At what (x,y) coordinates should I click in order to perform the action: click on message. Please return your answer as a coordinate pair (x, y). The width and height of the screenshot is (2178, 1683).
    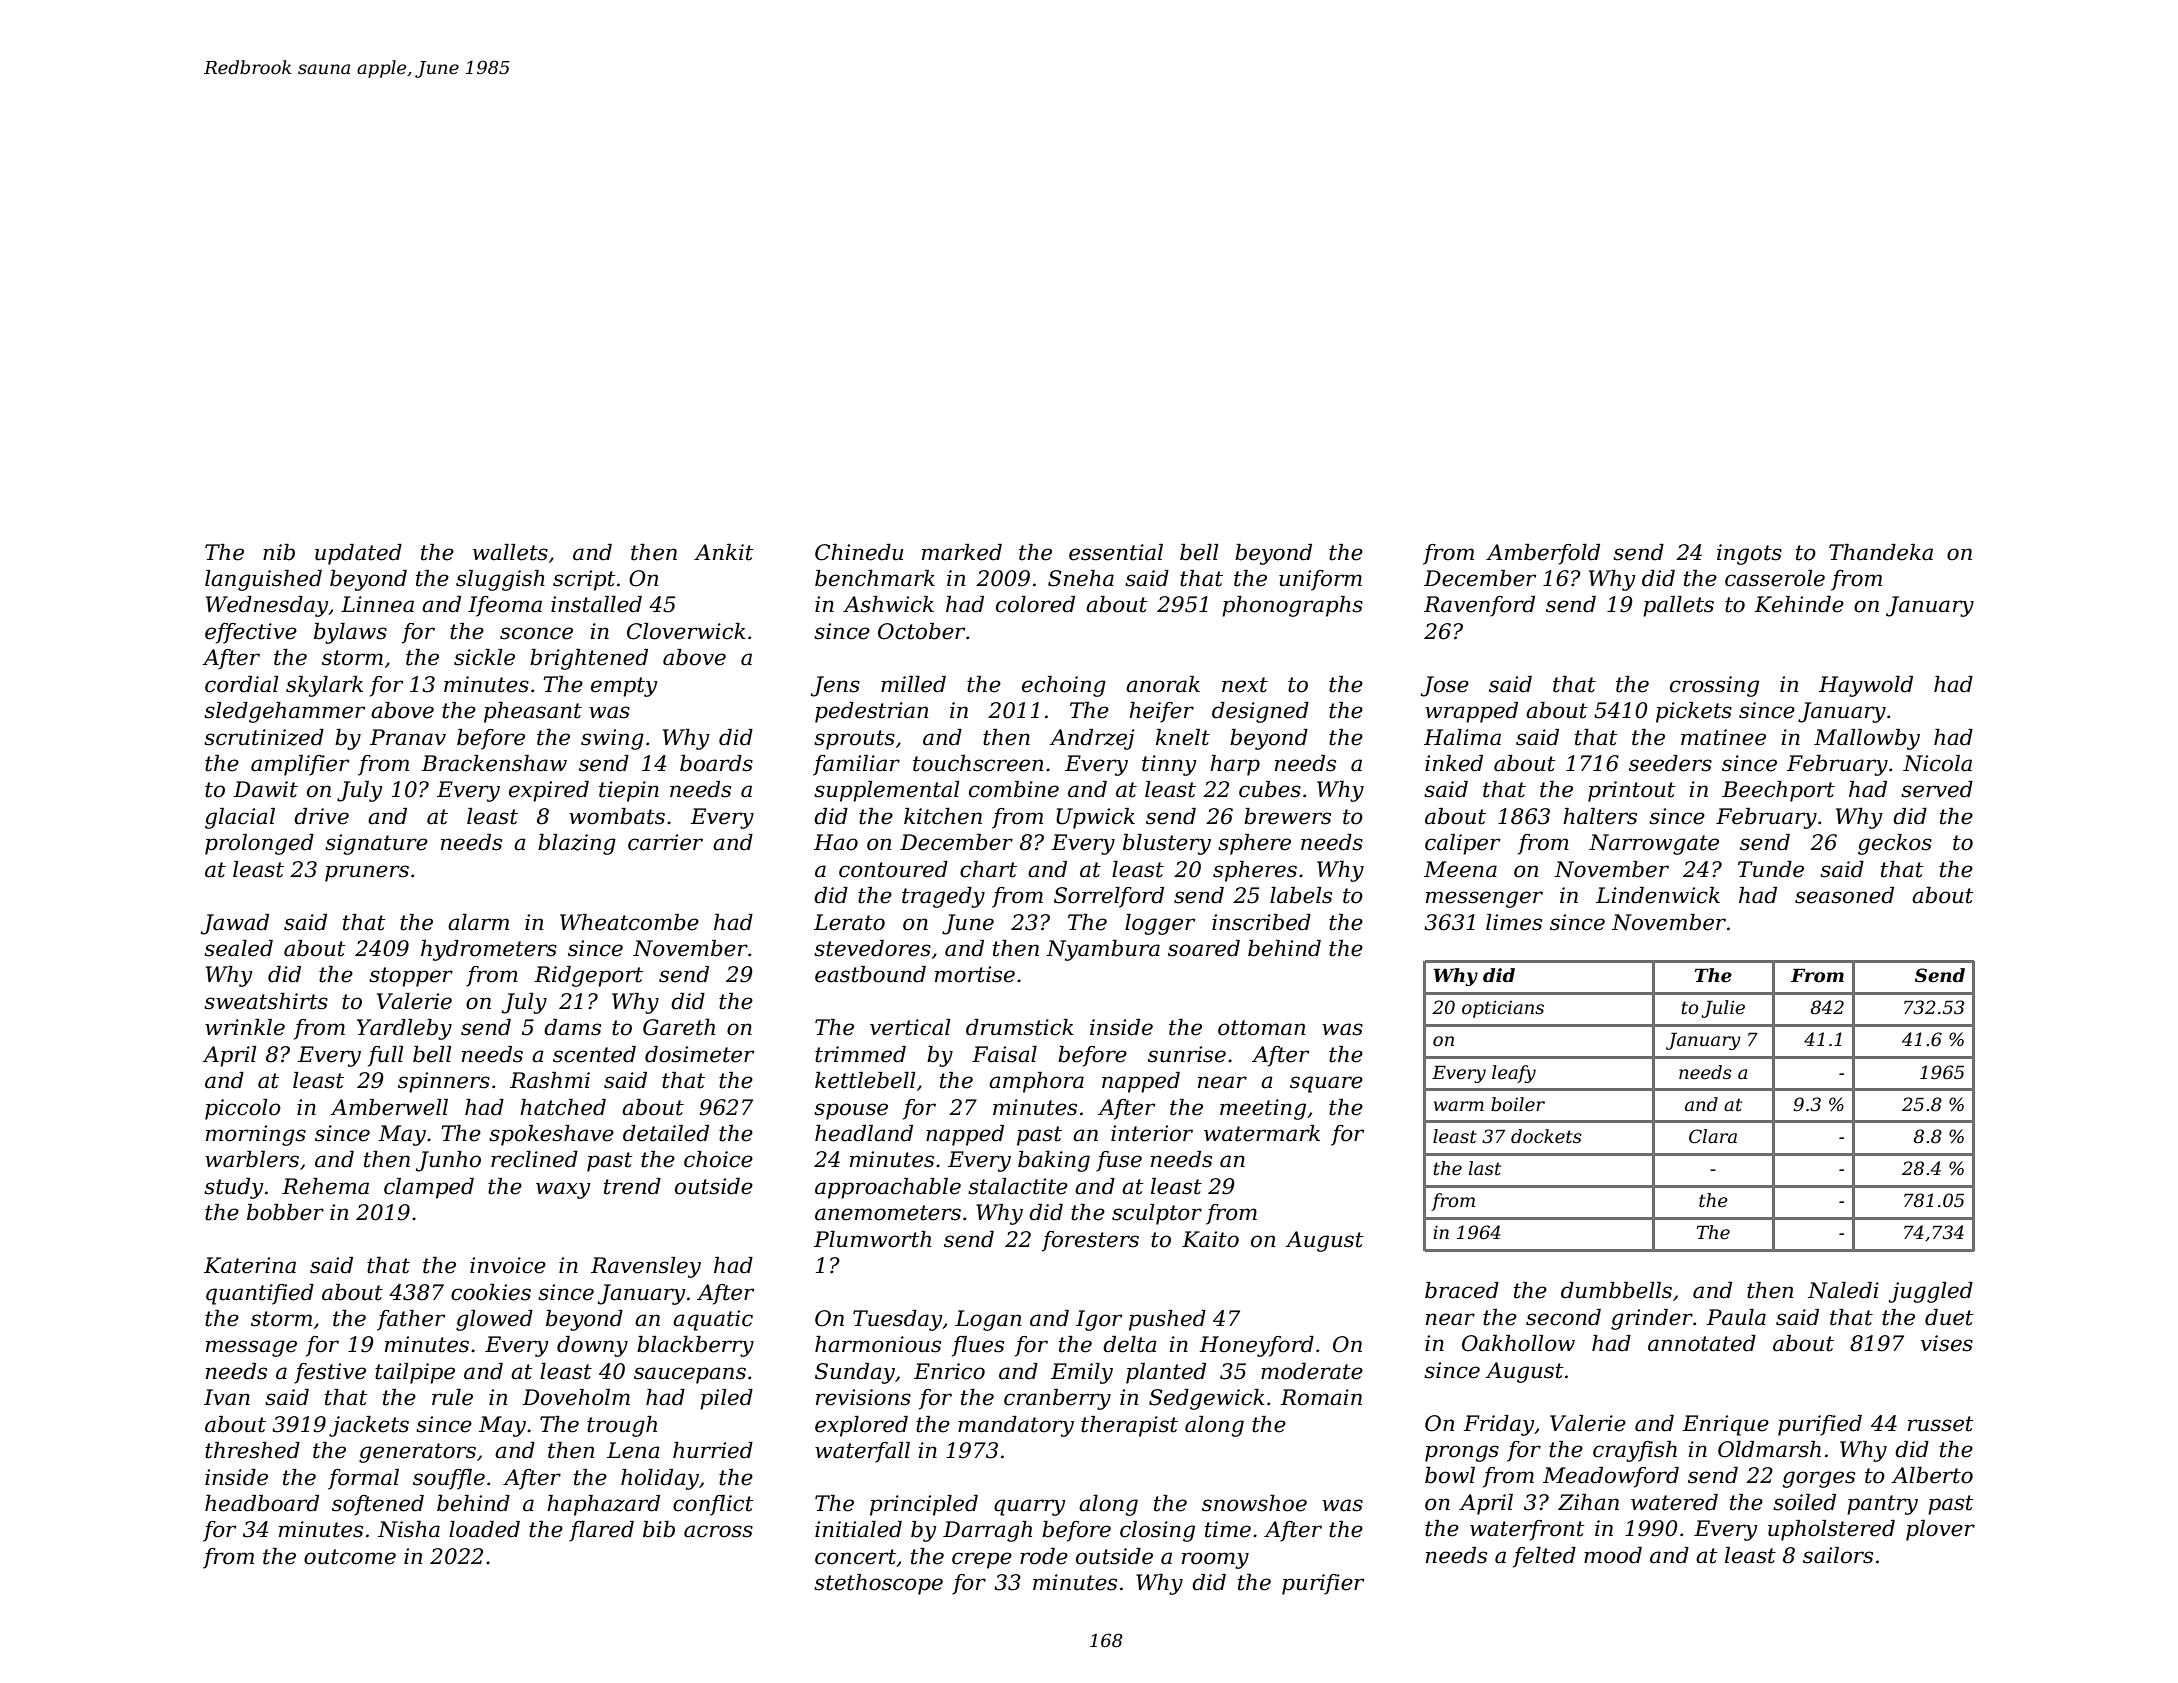
    Looking at the image, I should click on (251, 1348).
